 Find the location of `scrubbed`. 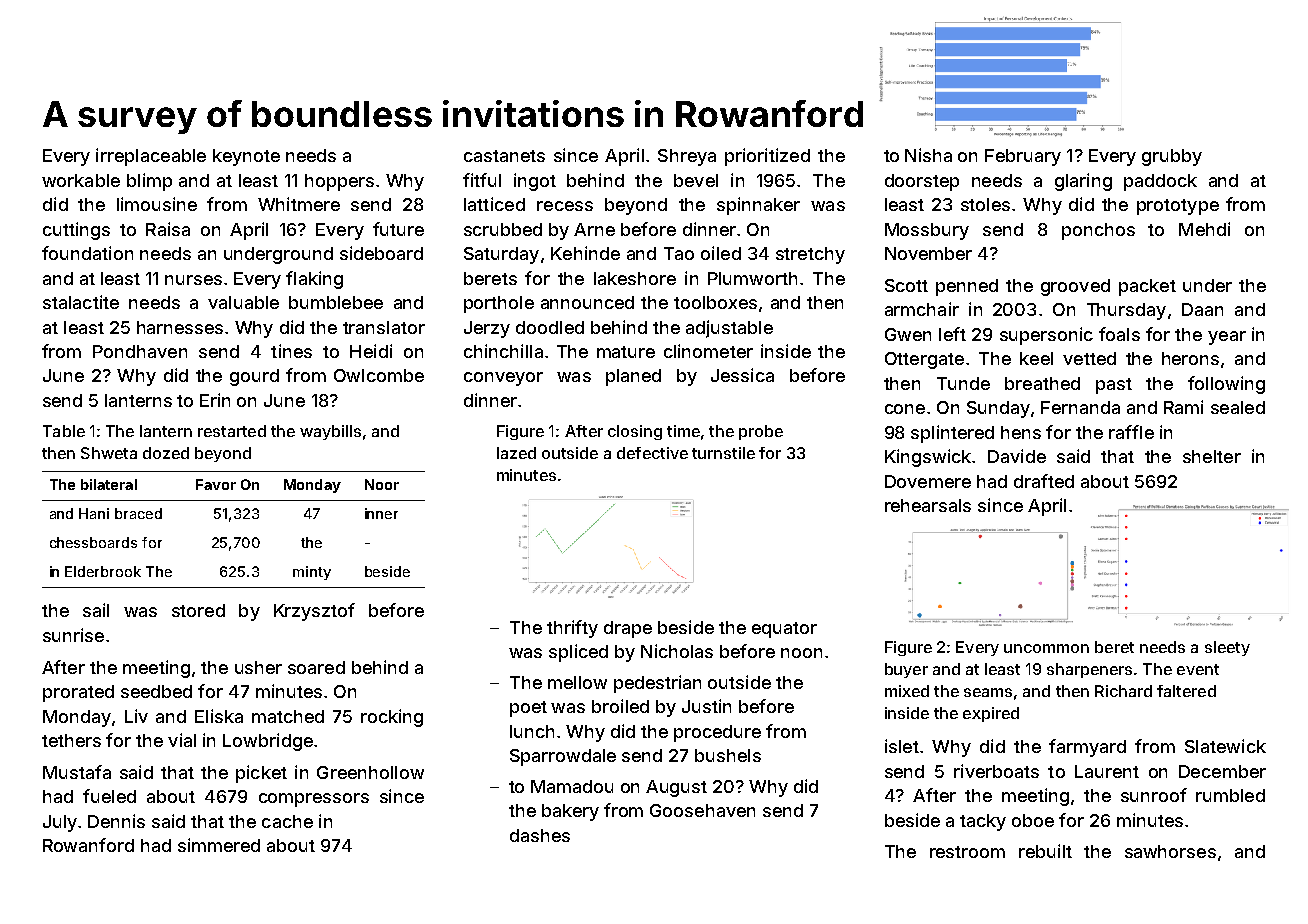

scrubbed is located at coordinates (503, 229).
